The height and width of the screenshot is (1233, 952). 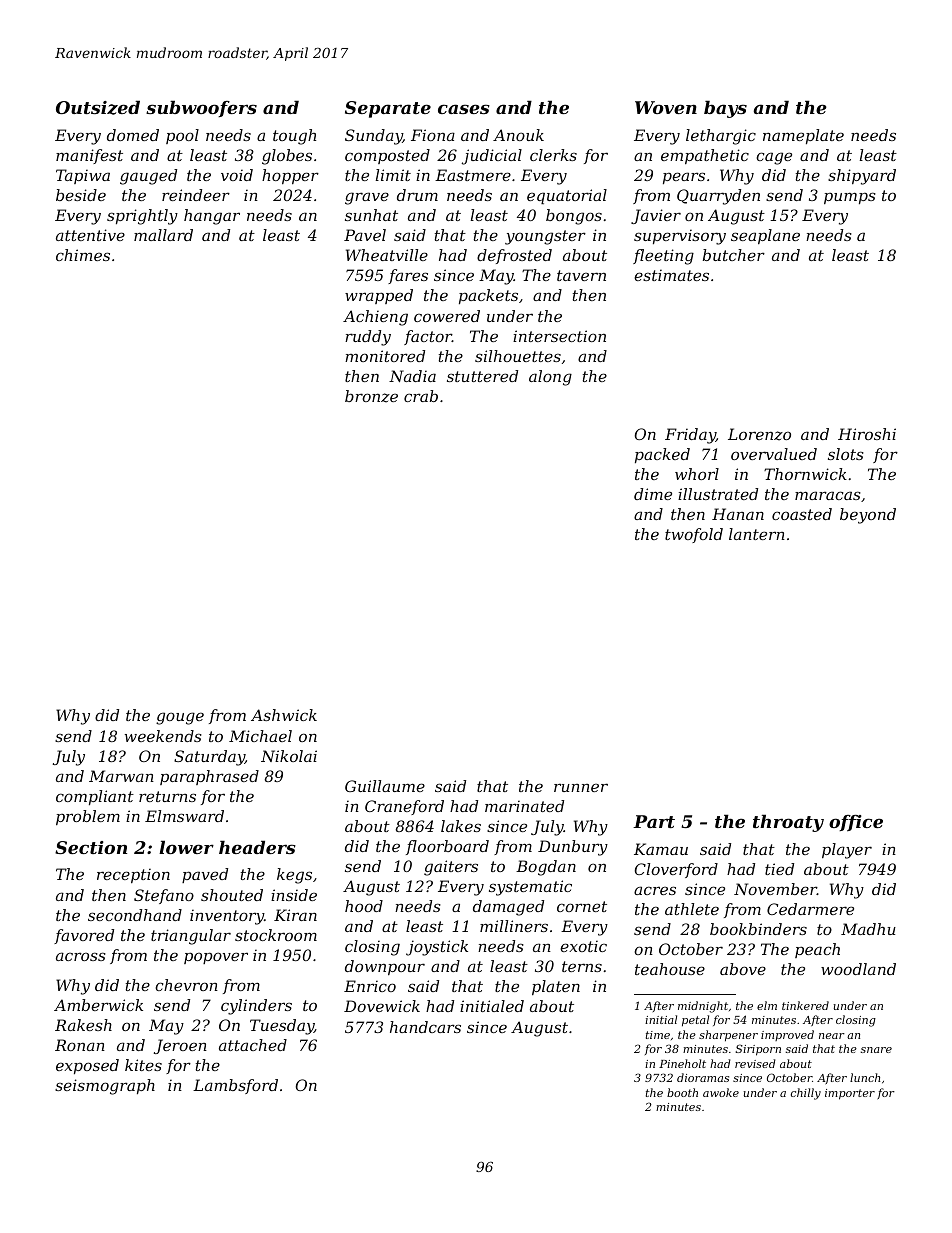 What do you see at coordinates (868, 516) in the screenshot?
I see `beyond` at bounding box center [868, 516].
